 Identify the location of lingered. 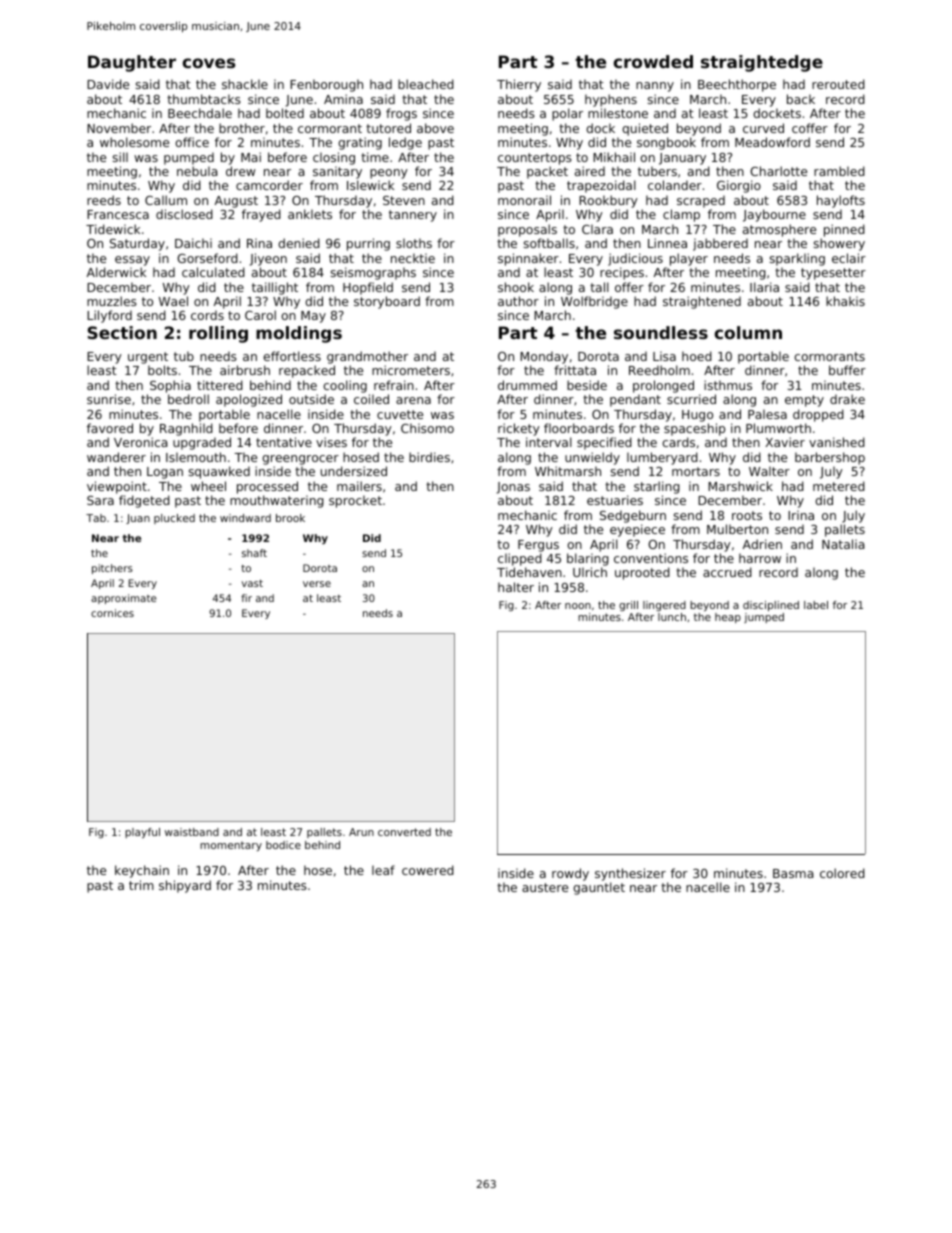
(664, 606).
